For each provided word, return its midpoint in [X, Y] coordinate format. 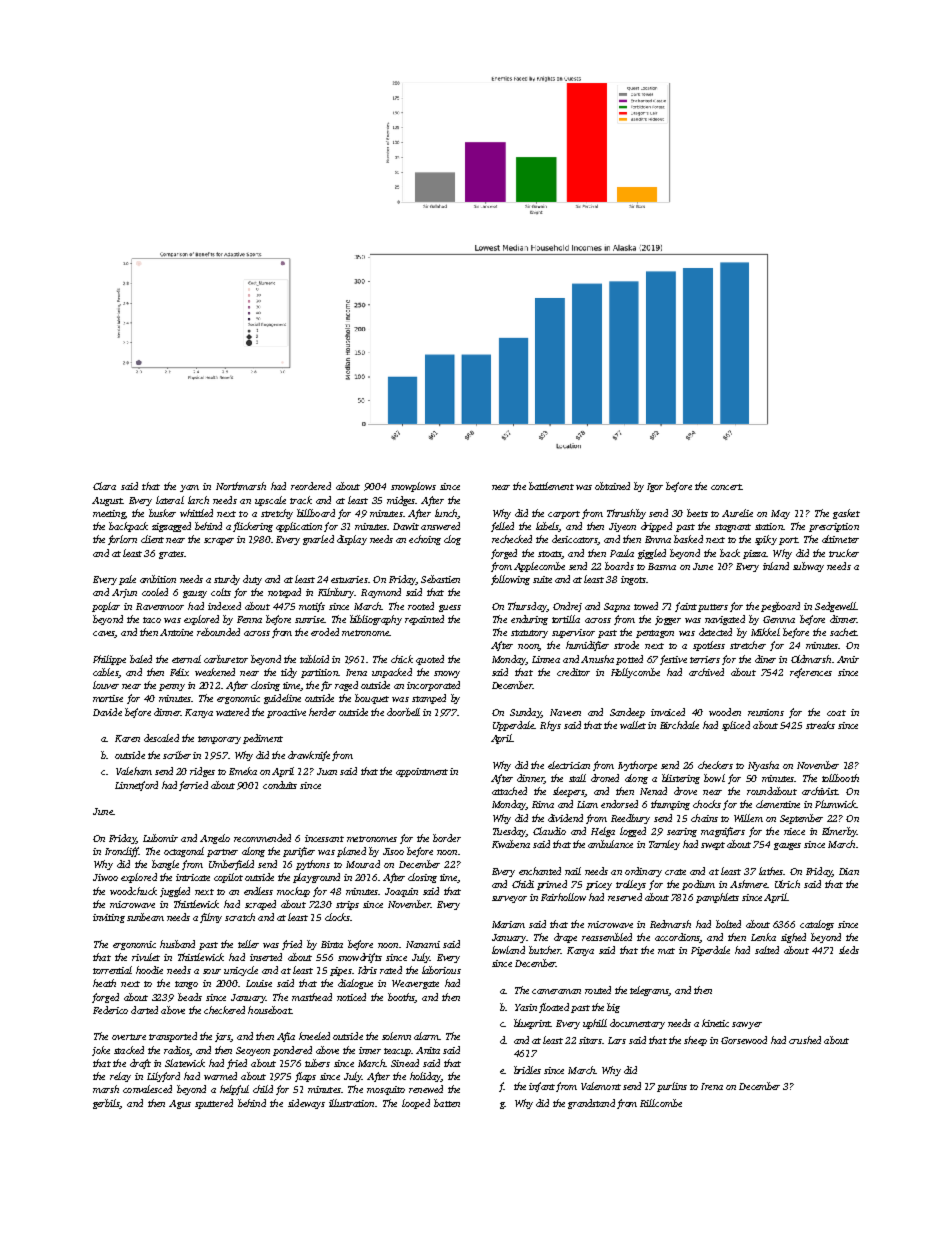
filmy [211, 918]
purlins [672, 1087]
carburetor [226, 659]
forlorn [122, 540]
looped [416, 1104]
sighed [793, 938]
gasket [846, 514]
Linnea [546, 659]
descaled [161, 738]
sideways [306, 1104]
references [811, 673]
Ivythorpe [637, 766]
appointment [422, 772]
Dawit [406, 526]
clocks [337, 917]
